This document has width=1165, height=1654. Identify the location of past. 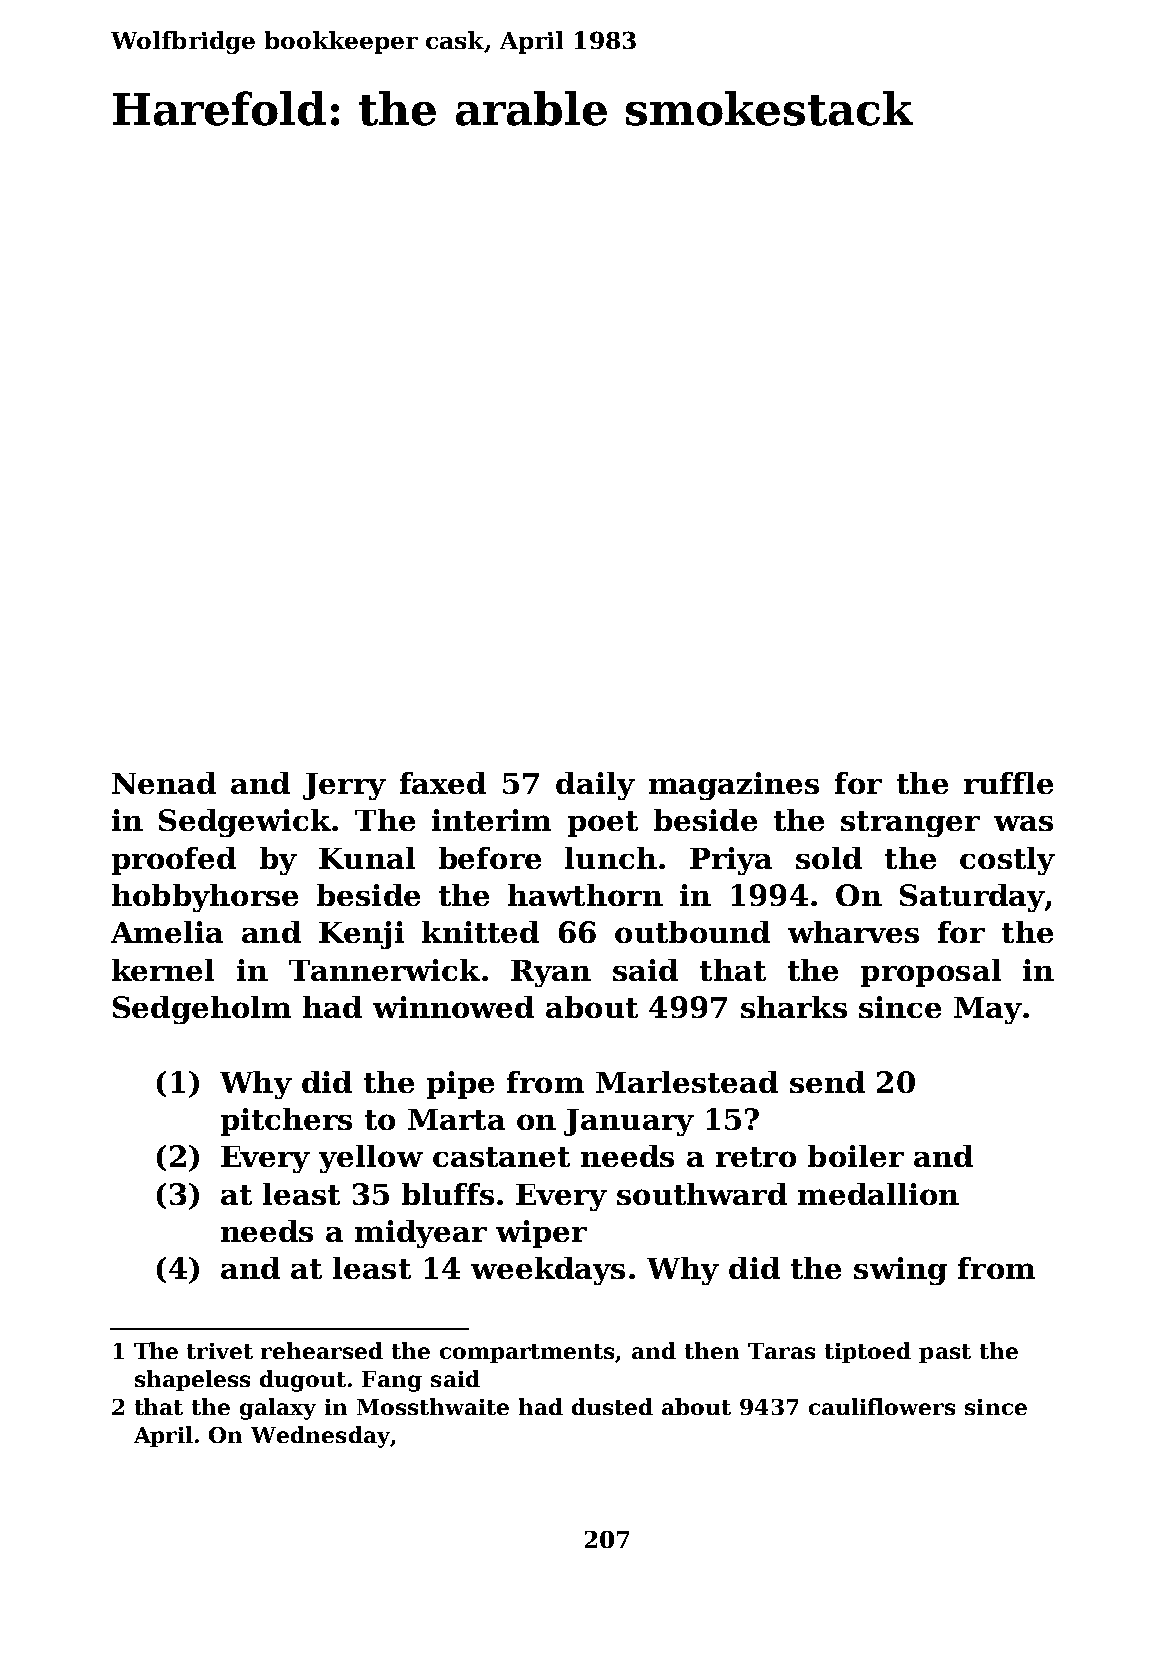
(945, 1353).
